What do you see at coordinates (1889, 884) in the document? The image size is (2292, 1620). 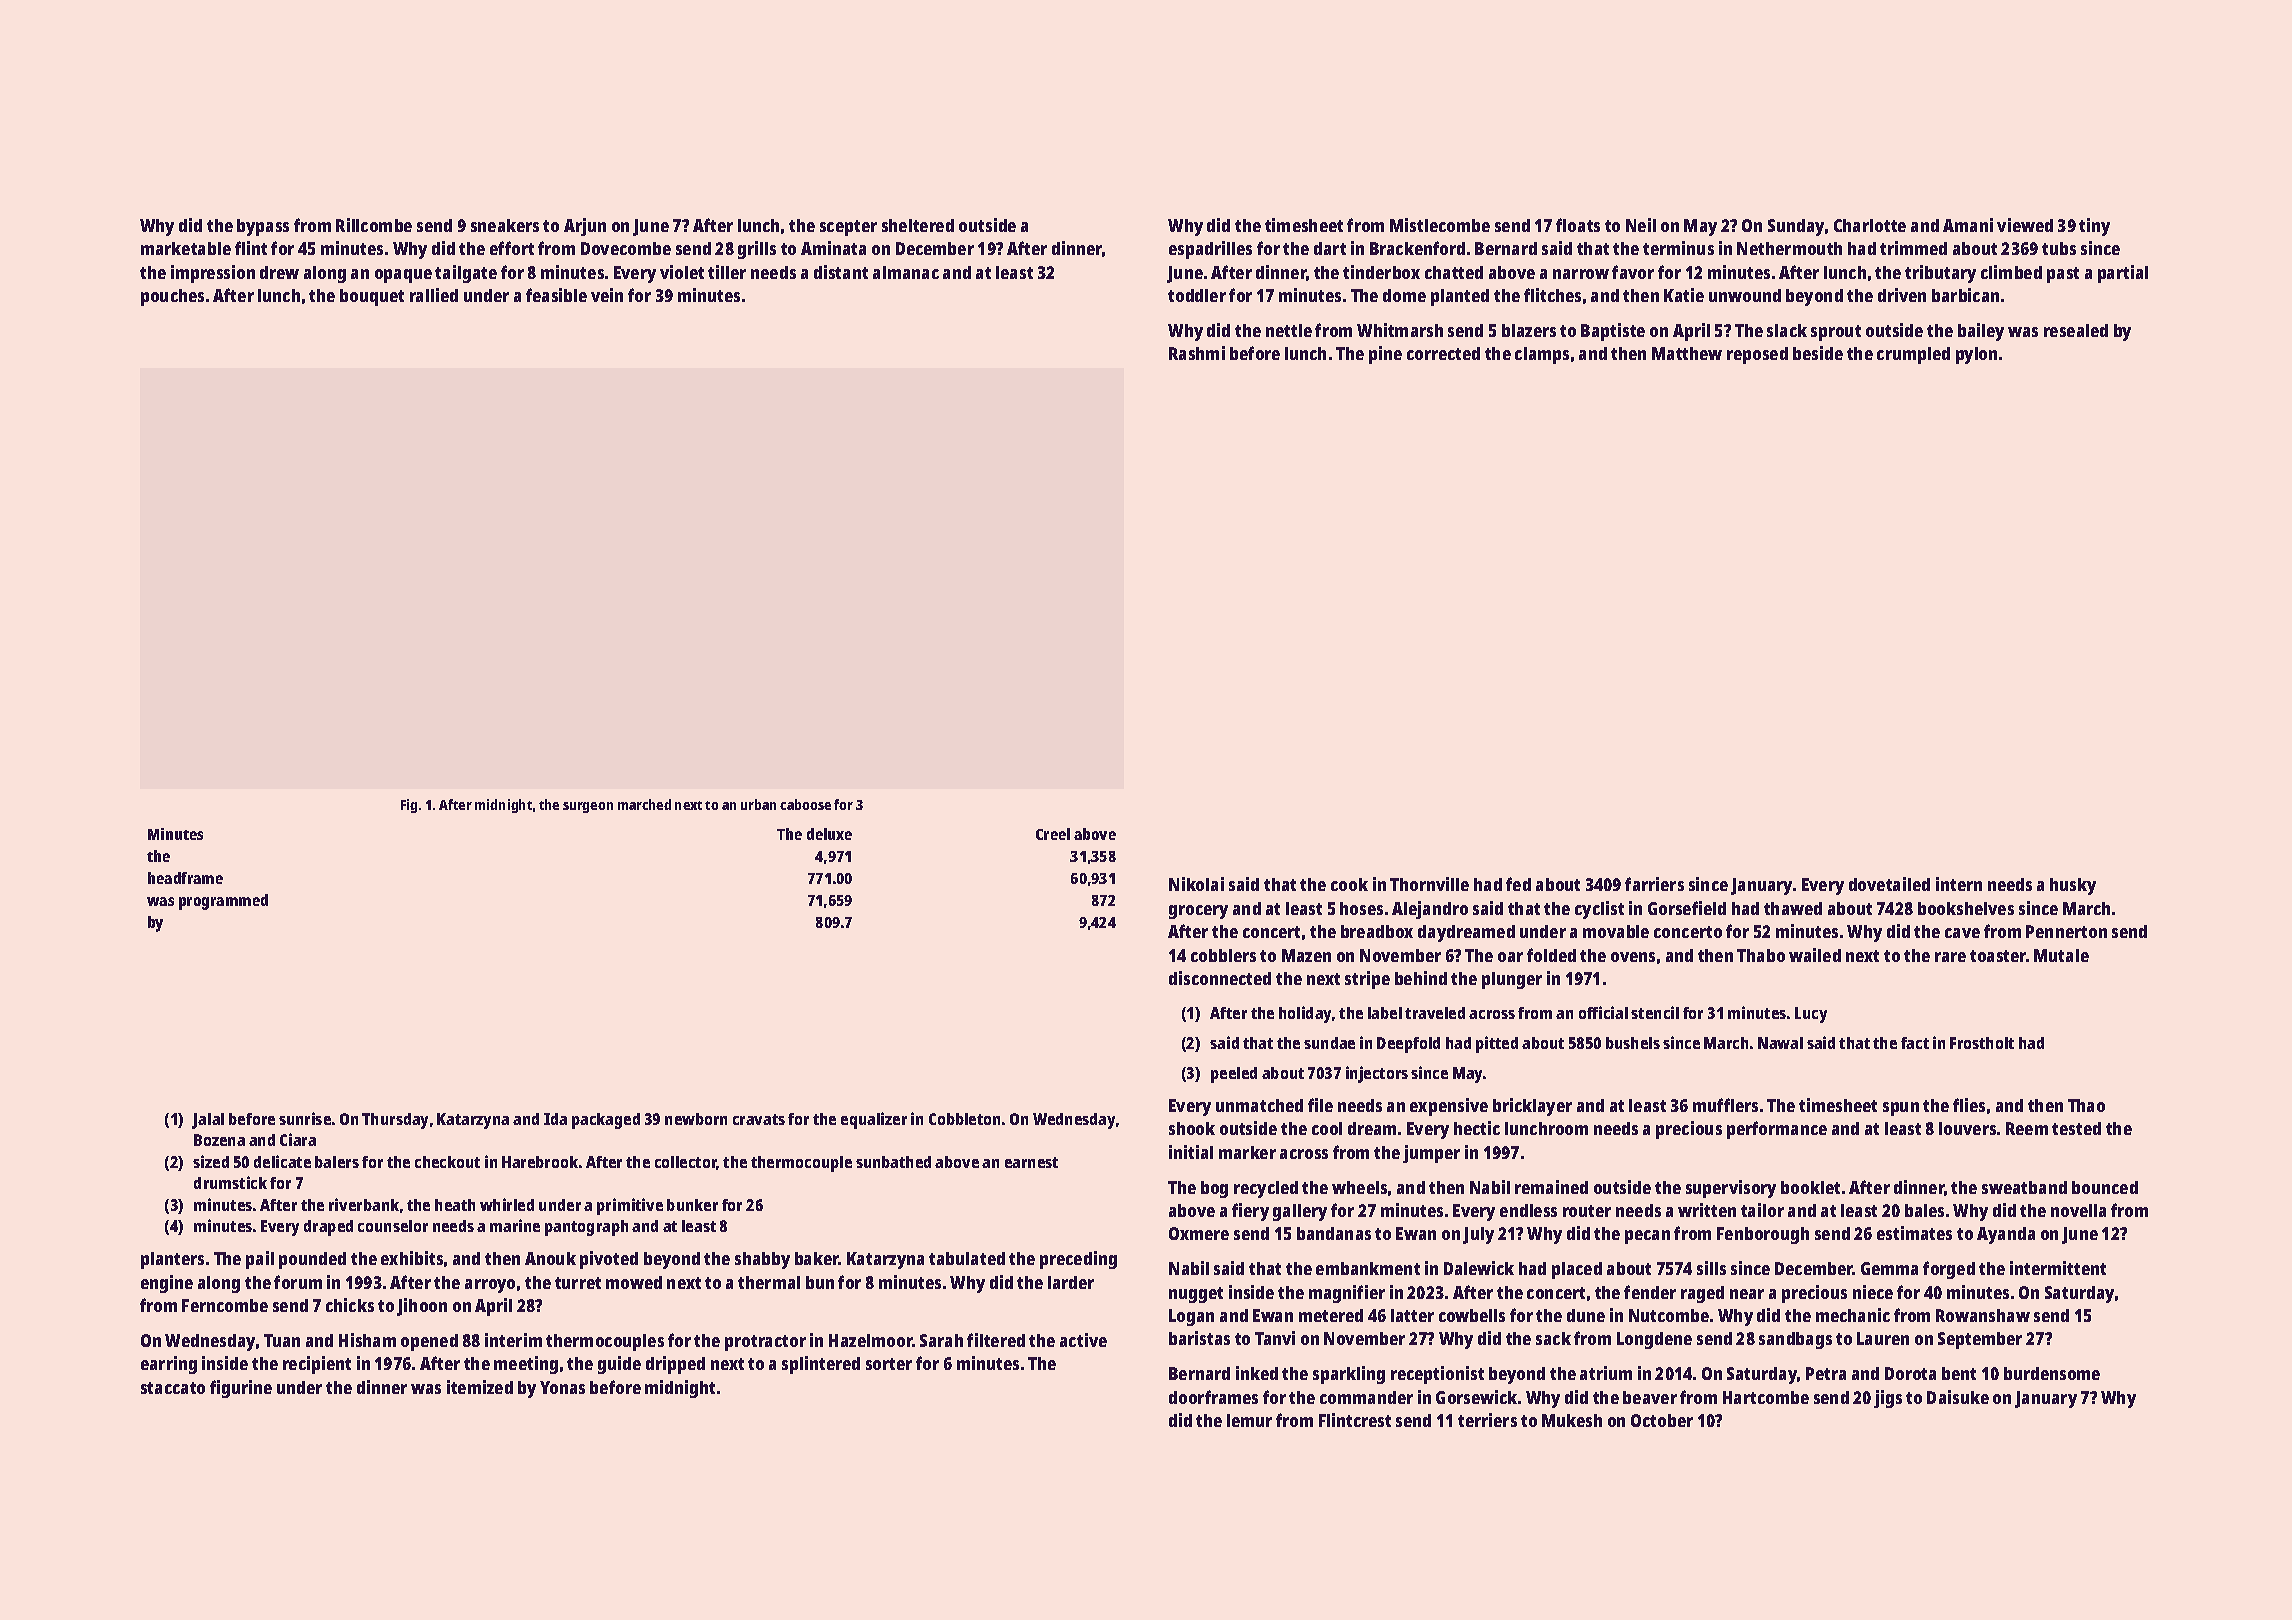 I see `dovetailed` at bounding box center [1889, 884].
